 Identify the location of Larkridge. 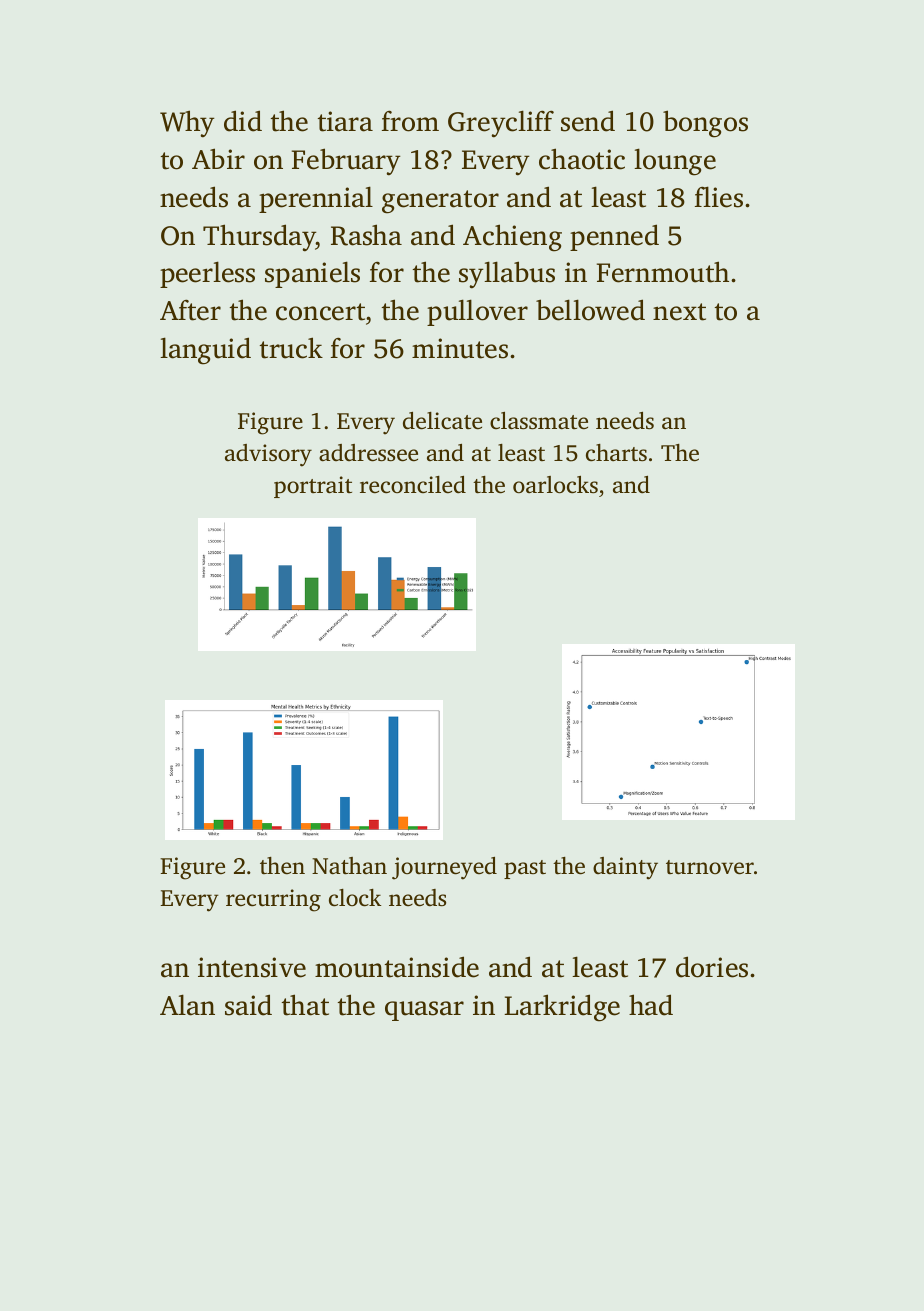
(562, 1008).
